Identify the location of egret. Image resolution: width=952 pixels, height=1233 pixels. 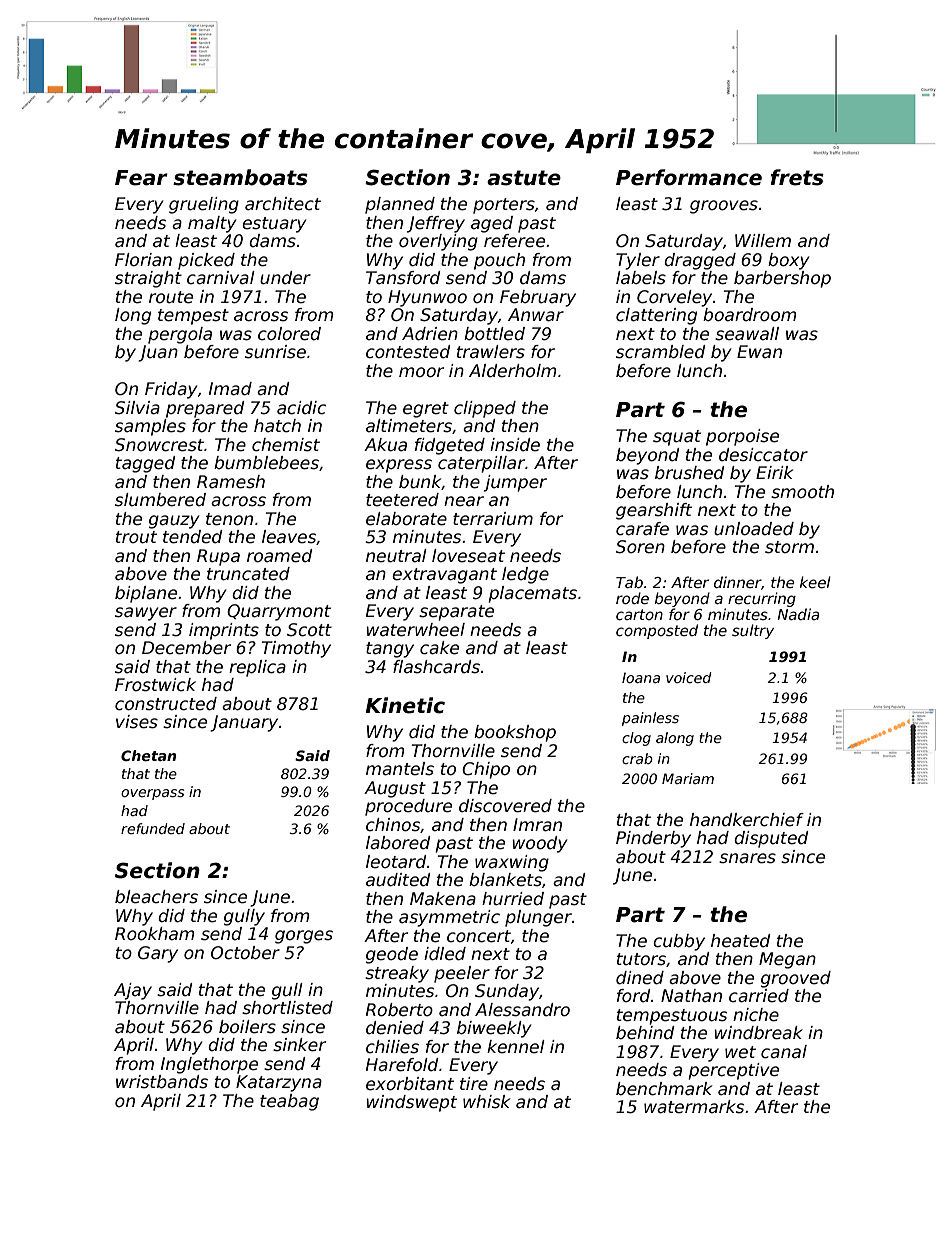
(426, 410).
